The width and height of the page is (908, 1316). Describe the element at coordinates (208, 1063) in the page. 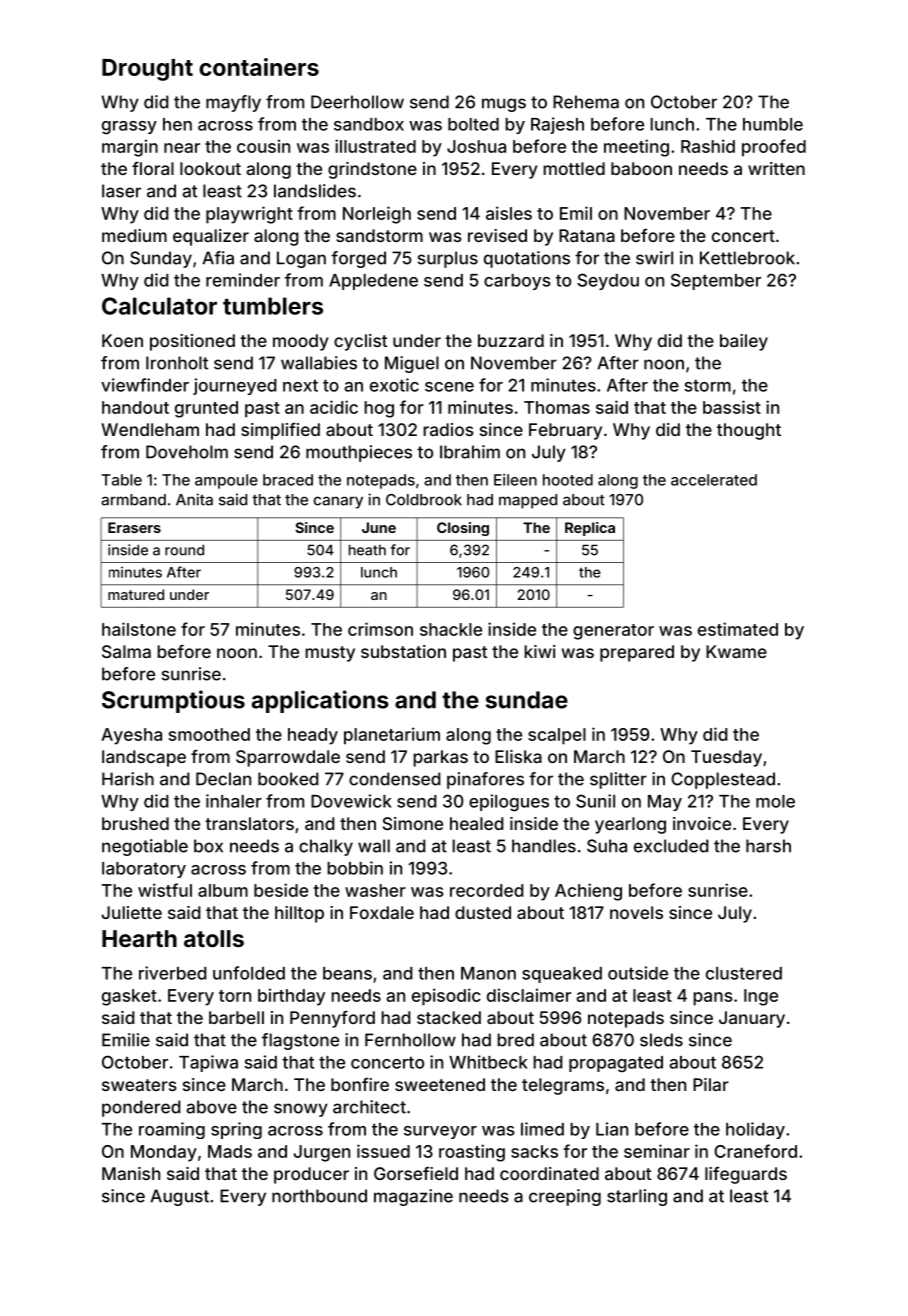

I see `Tapiwa` at that location.
